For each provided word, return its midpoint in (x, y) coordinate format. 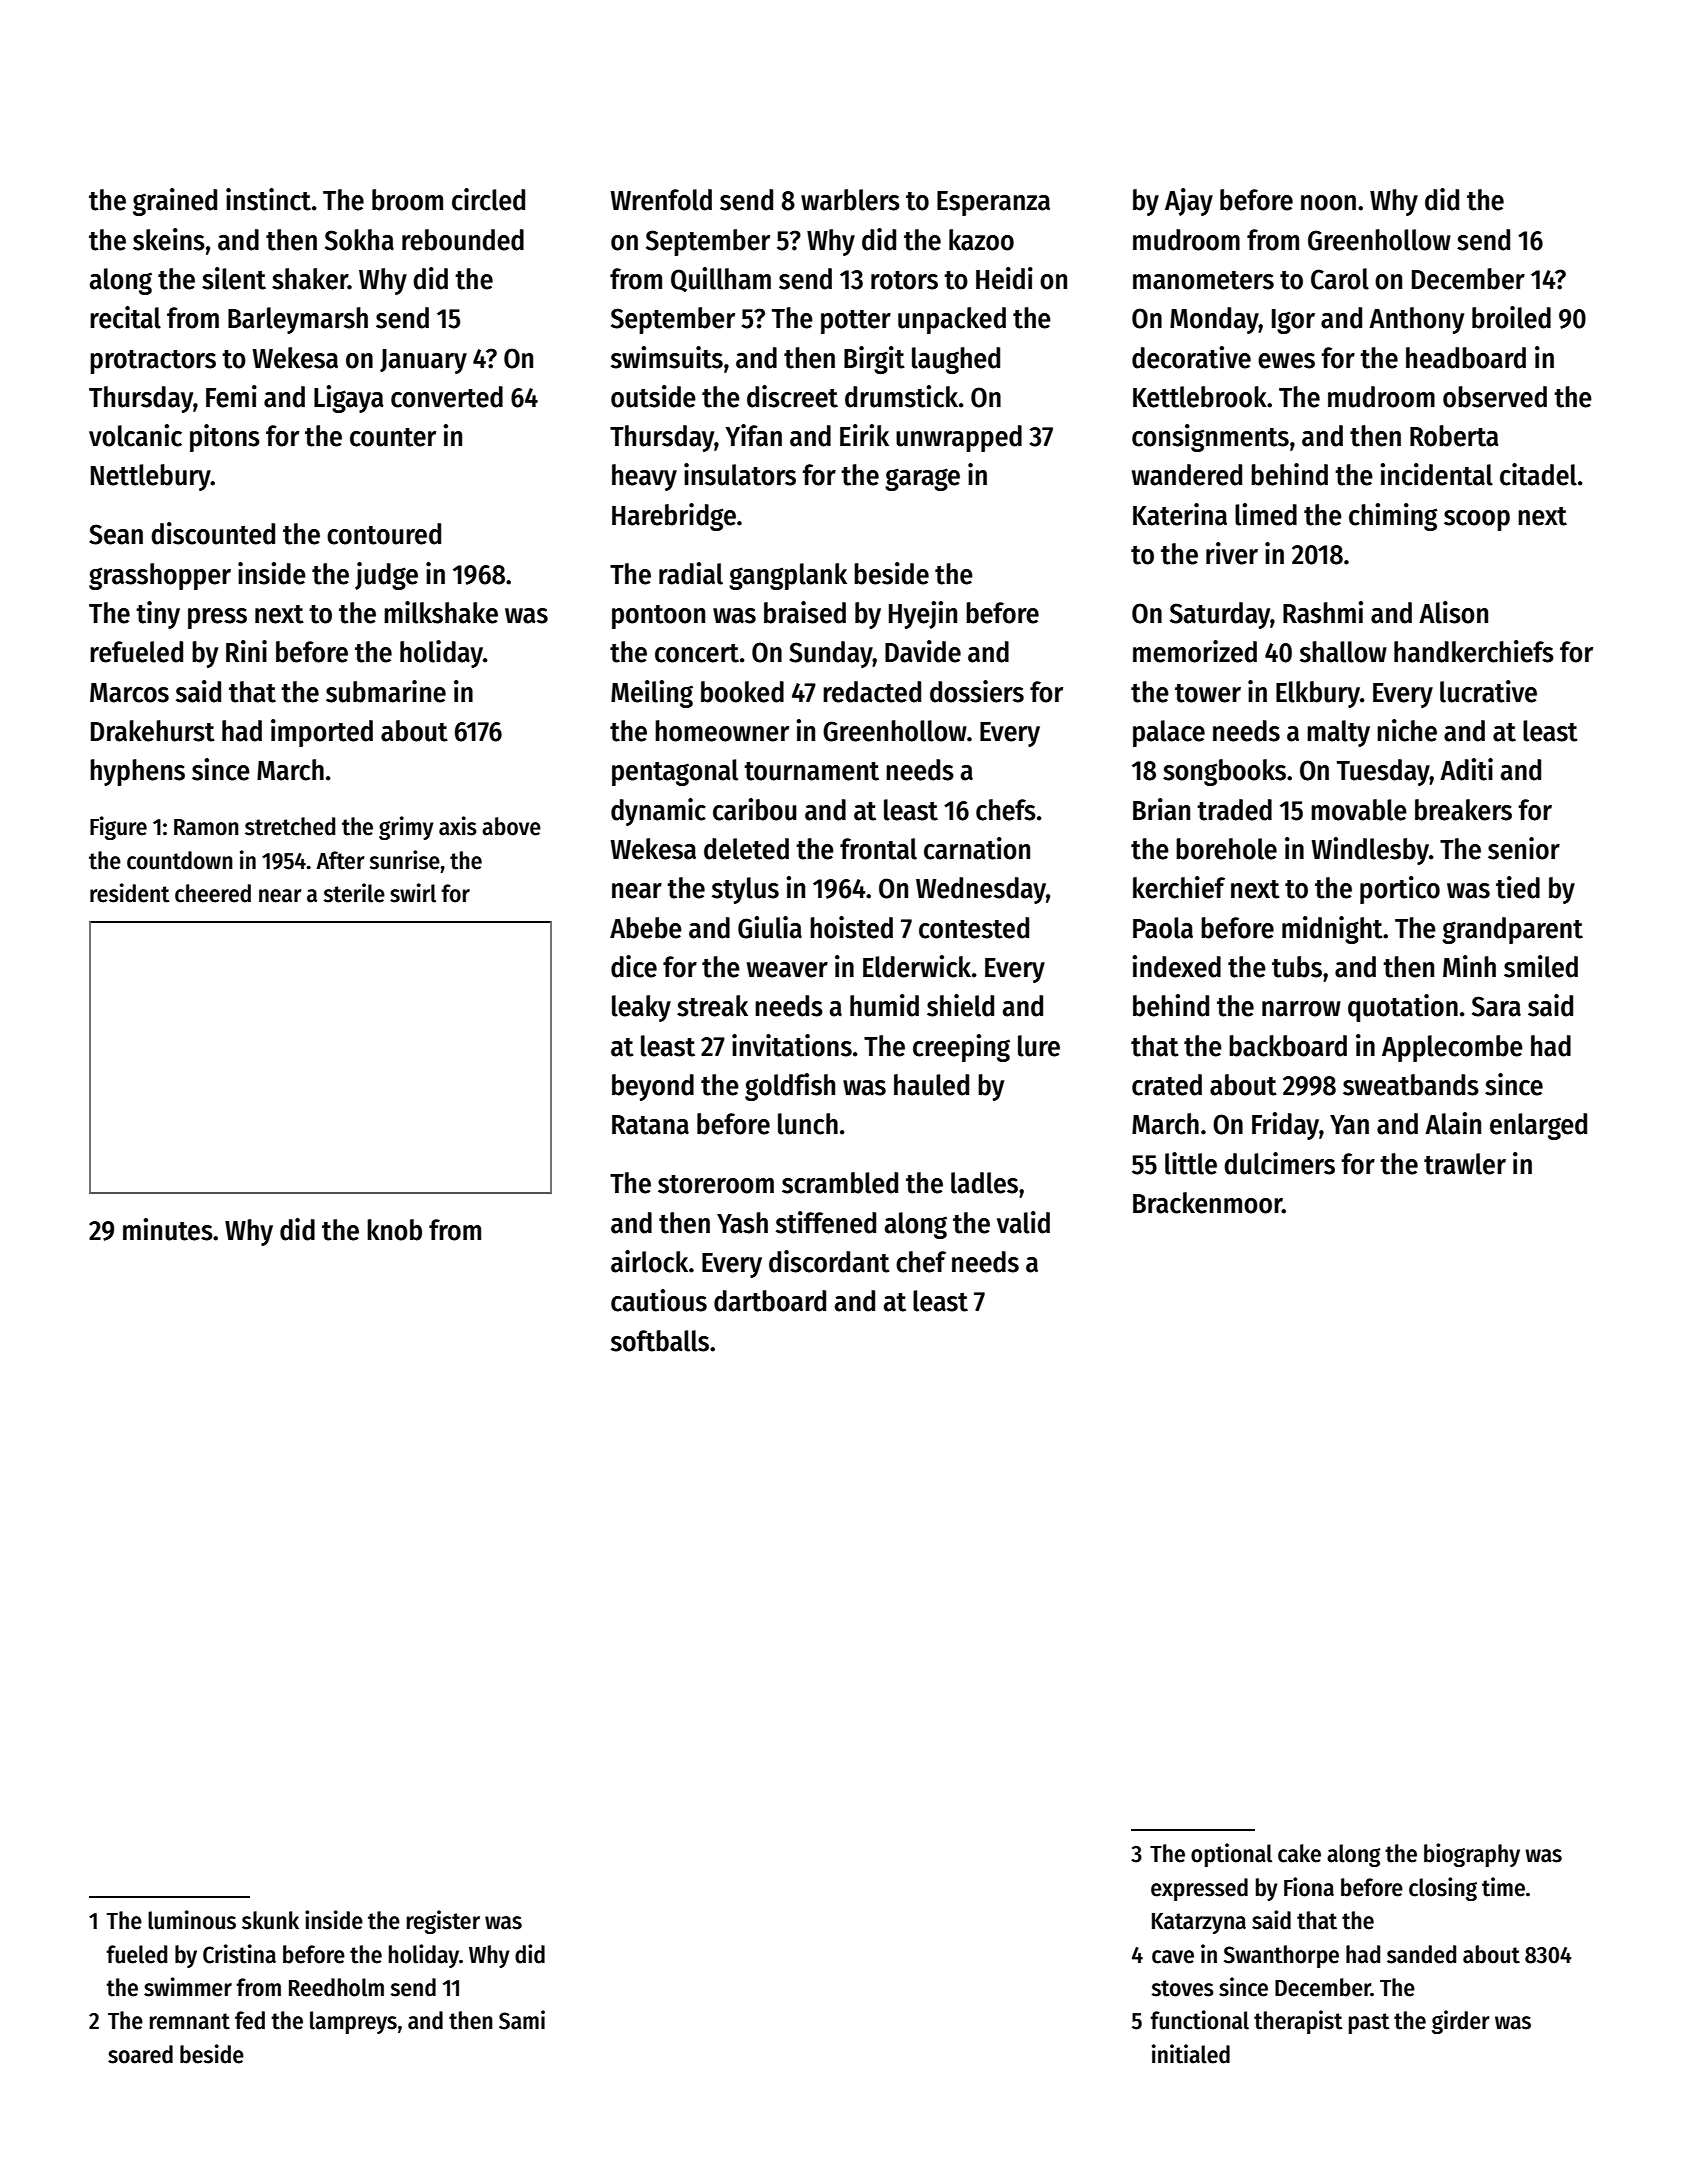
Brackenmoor (1207, 1203)
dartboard (770, 1301)
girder (1461, 2022)
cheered (213, 893)
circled (488, 199)
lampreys (353, 2022)
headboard (1466, 358)
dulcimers (1279, 1163)
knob (394, 1230)
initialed (1191, 2054)
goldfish (790, 1087)
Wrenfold (661, 200)
